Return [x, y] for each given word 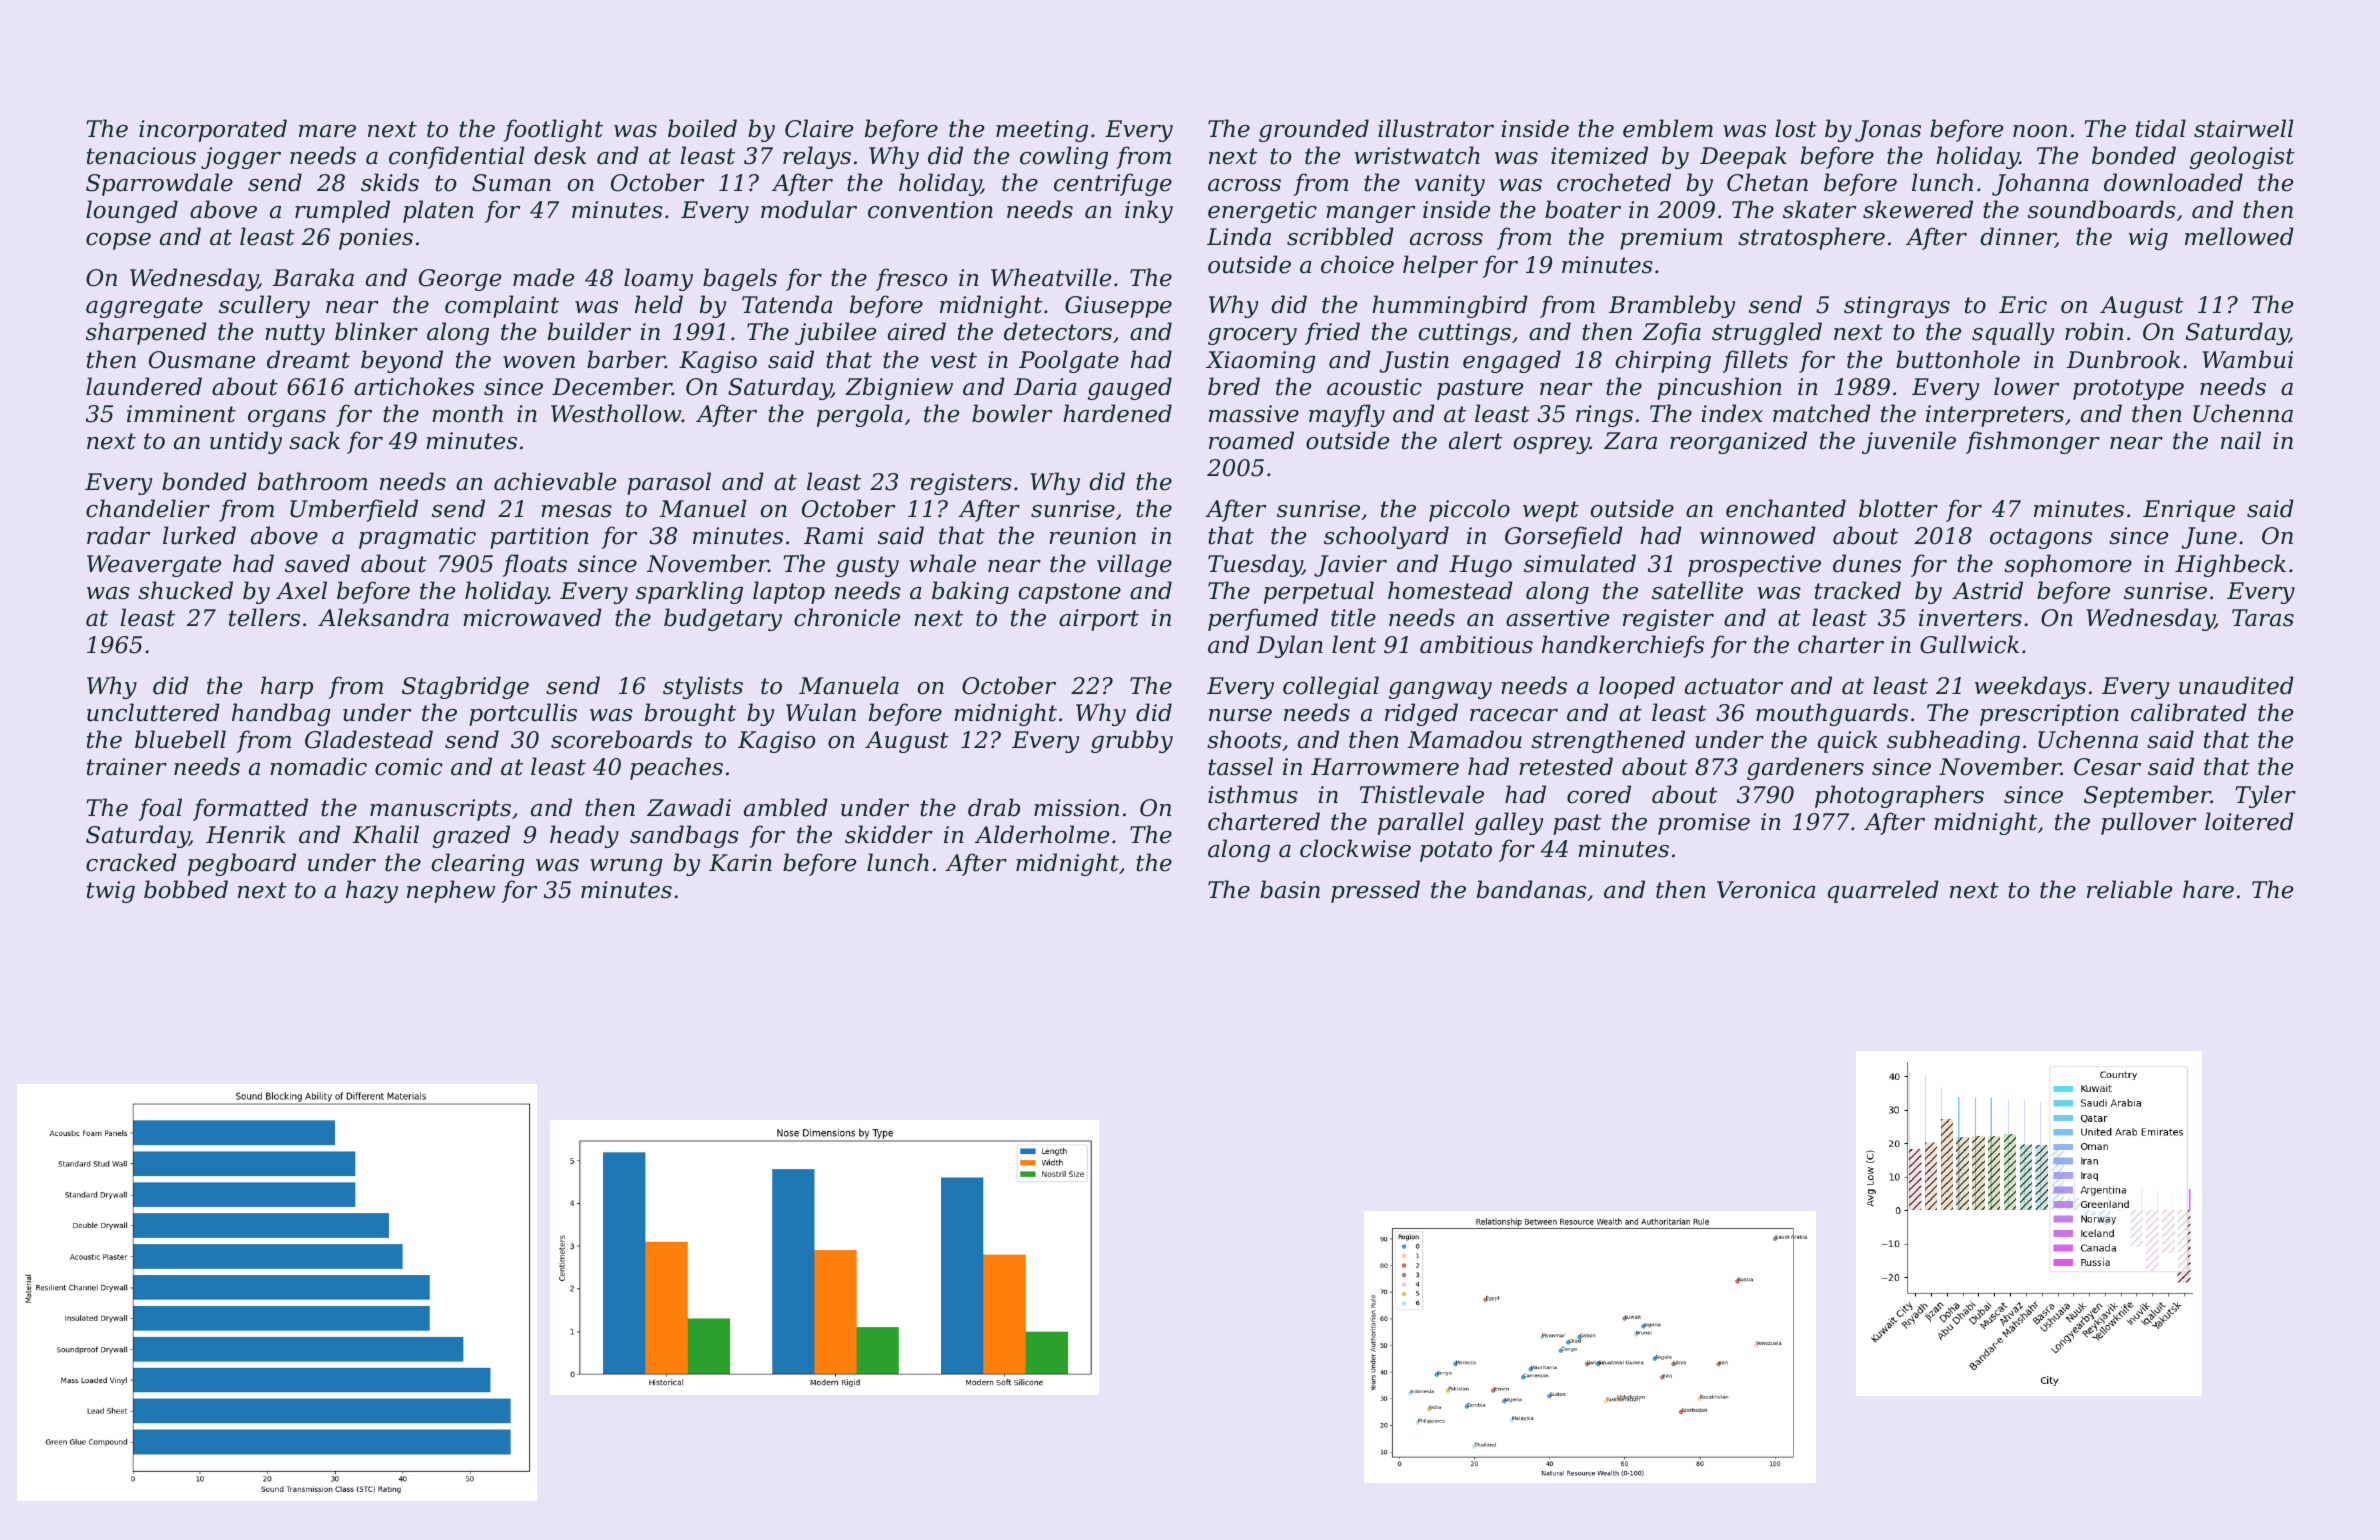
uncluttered [153, 712]
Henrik [245, 834]
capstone [1070, 593]
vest [954, 360]
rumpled [342, 211]
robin [2094, 331]
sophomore [2068, 565]
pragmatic [417, 538]
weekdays [2030, 687]
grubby [1132, 741]
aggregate [144, 307]
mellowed [2239, 236]
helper [1440, 266]
